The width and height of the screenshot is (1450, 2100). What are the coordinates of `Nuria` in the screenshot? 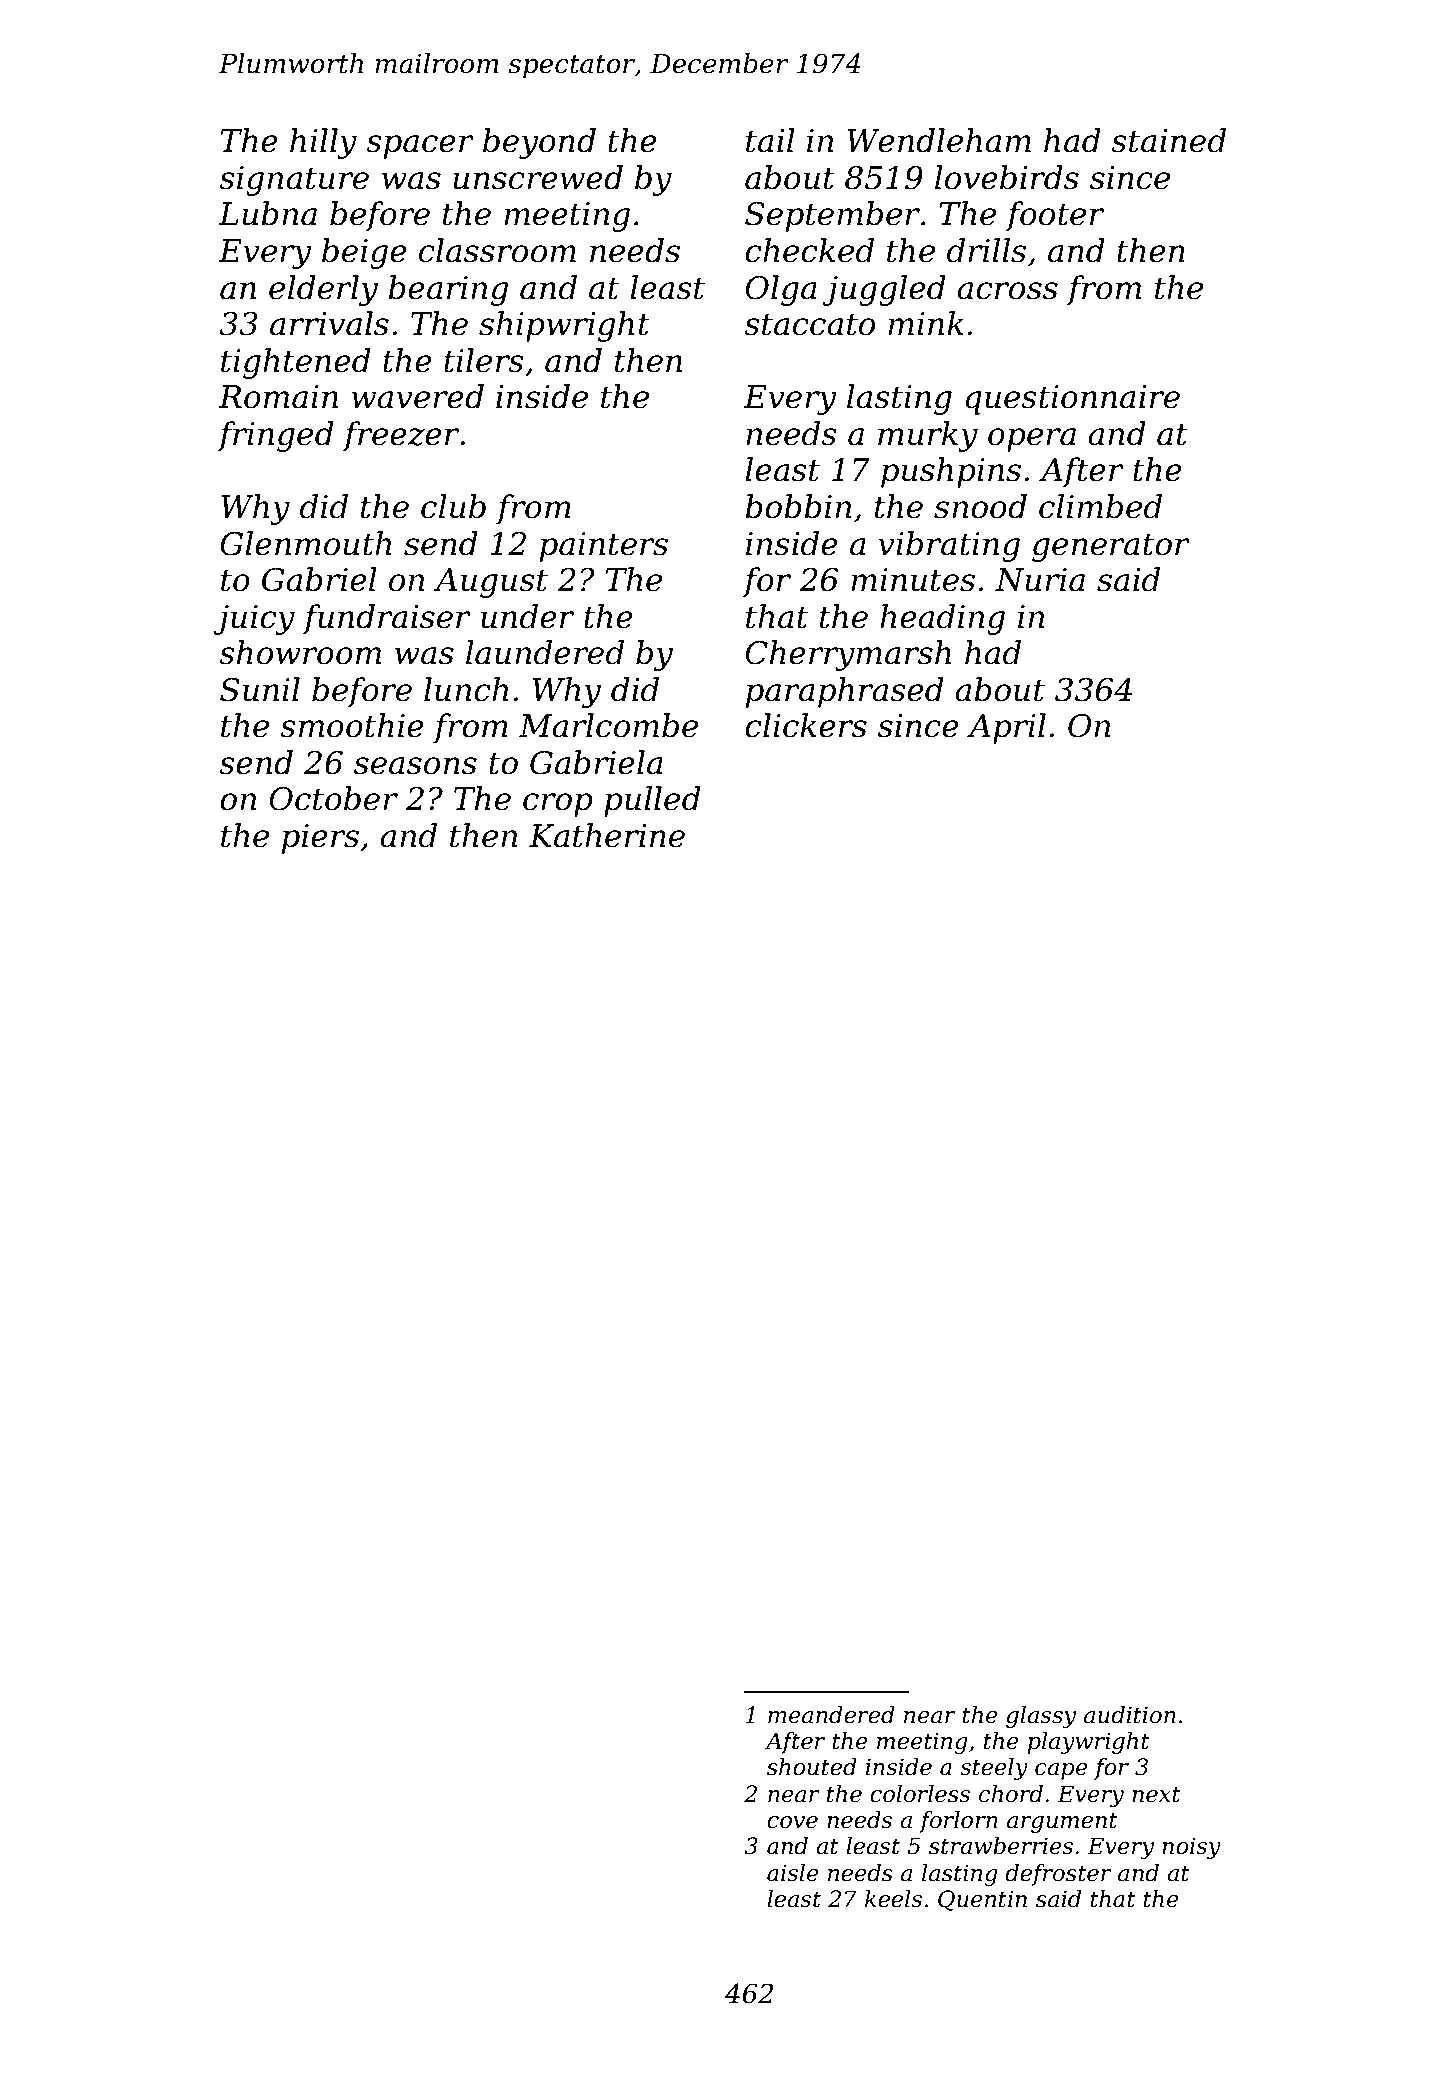 It's located at (1040, 580).
